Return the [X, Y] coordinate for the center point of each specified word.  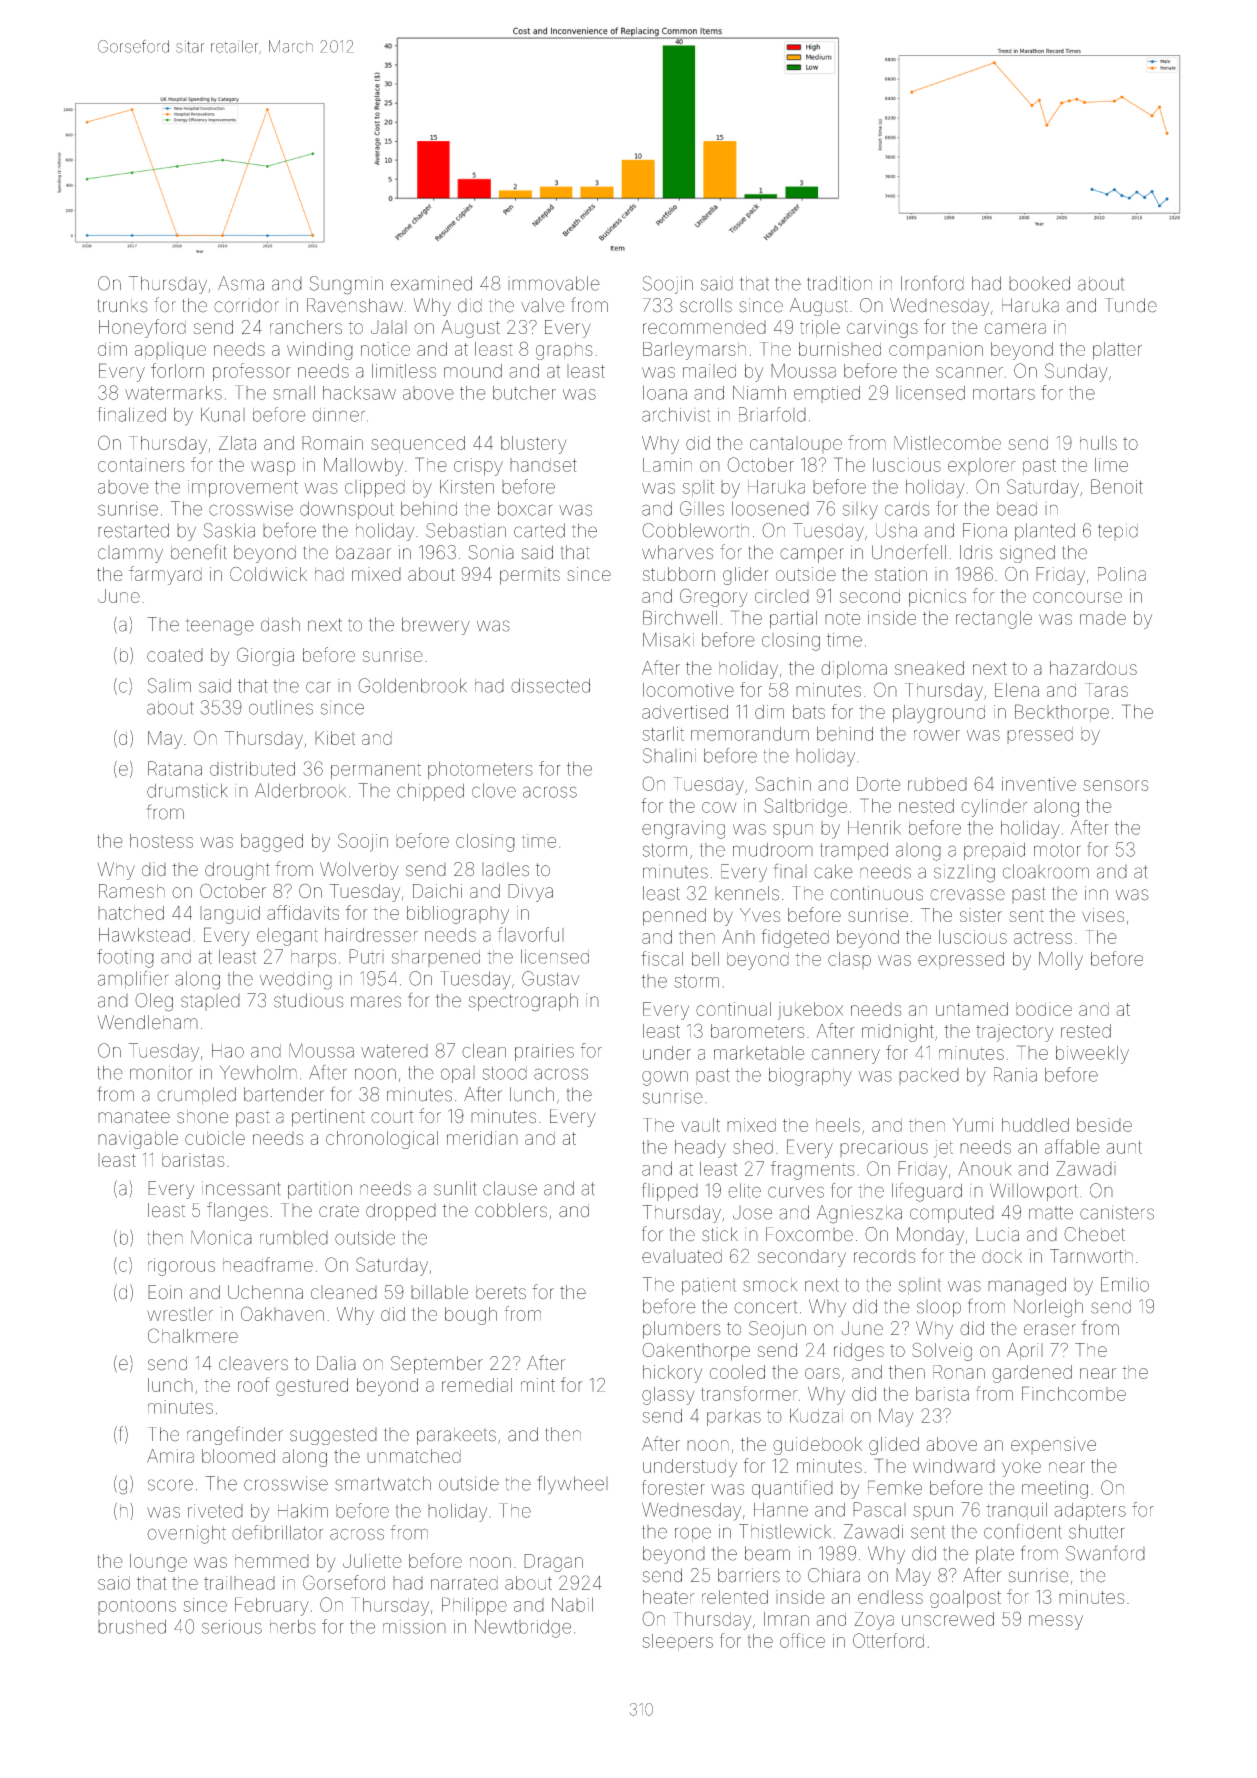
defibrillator [277, 1532]
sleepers [678, 1642]
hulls [1098, 443]
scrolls [706, 305]
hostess [161, 841]
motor [1057, 850]
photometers [480, 770]
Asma [241, 283]
